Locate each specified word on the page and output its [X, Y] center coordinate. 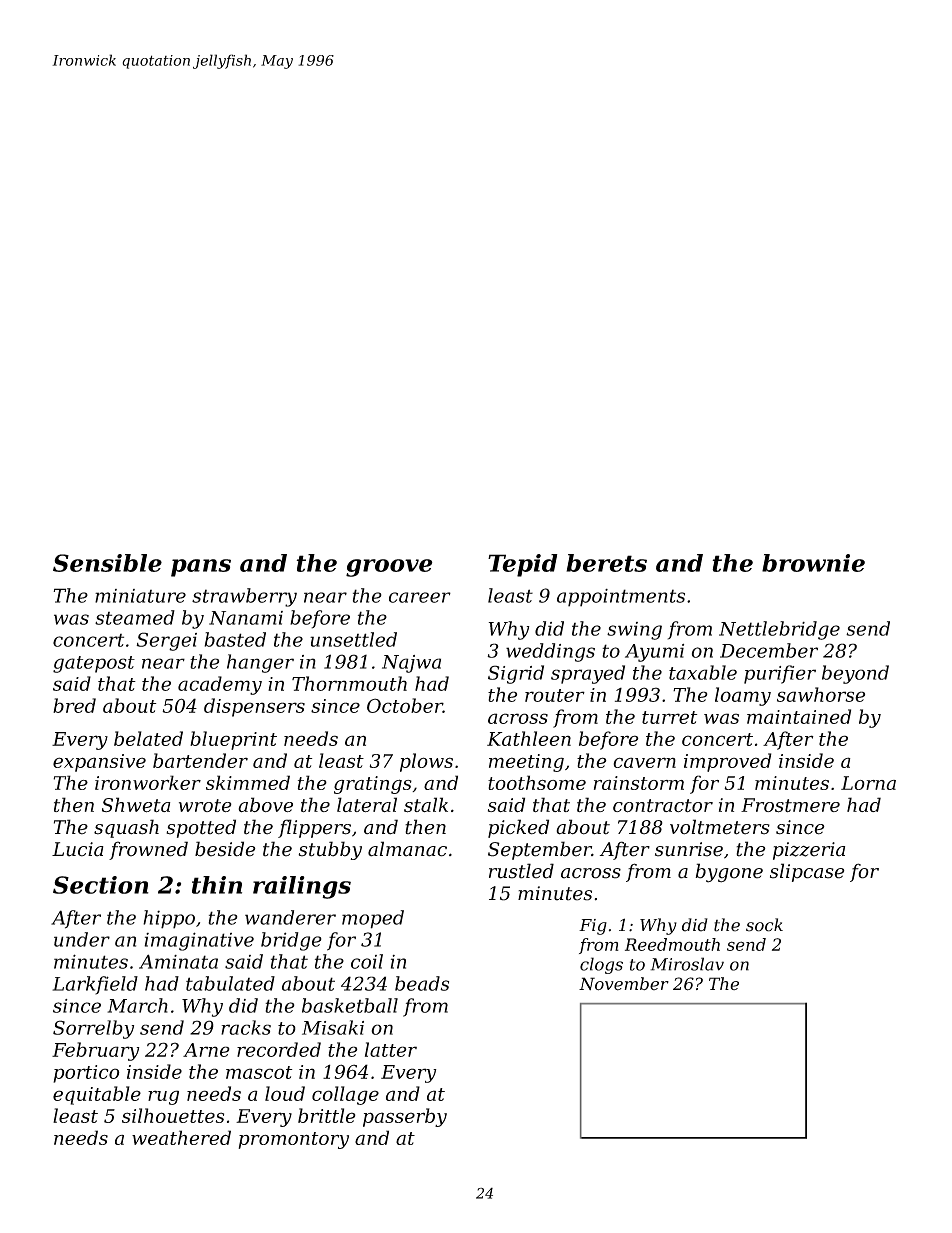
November [624, 984]
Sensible [107, 563]
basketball [350, 1005]
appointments [621, 598]
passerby [405, 1117]
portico [86, 1074]
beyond [855, 674]
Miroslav [687, 964]
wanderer [290, 917]
